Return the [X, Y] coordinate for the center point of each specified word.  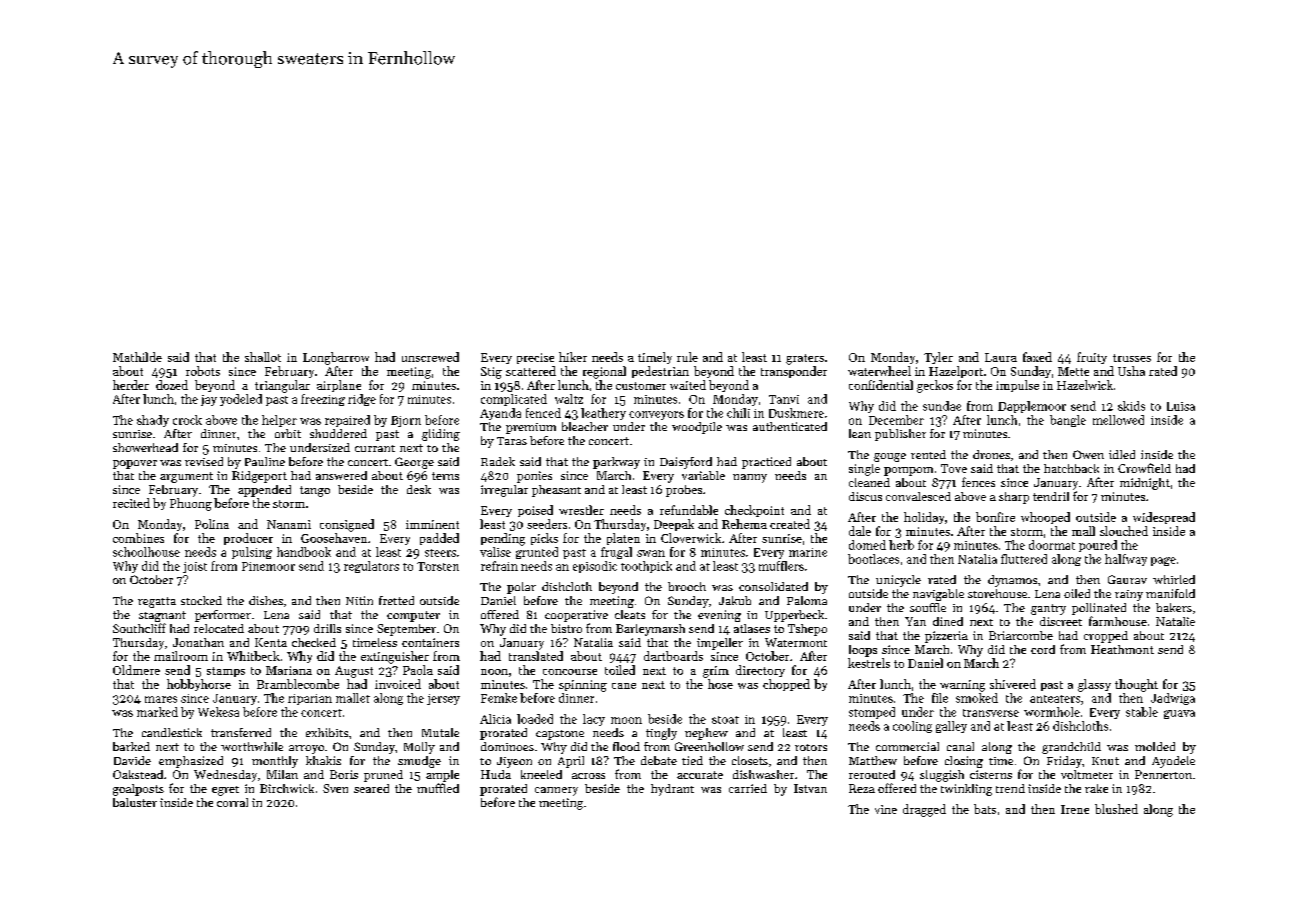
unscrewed [430, 357]
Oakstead [138, 774]
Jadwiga [1173, 699]
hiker [573, 357]
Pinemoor [268, 566]
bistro [566, 628]
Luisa [1181, 406]
